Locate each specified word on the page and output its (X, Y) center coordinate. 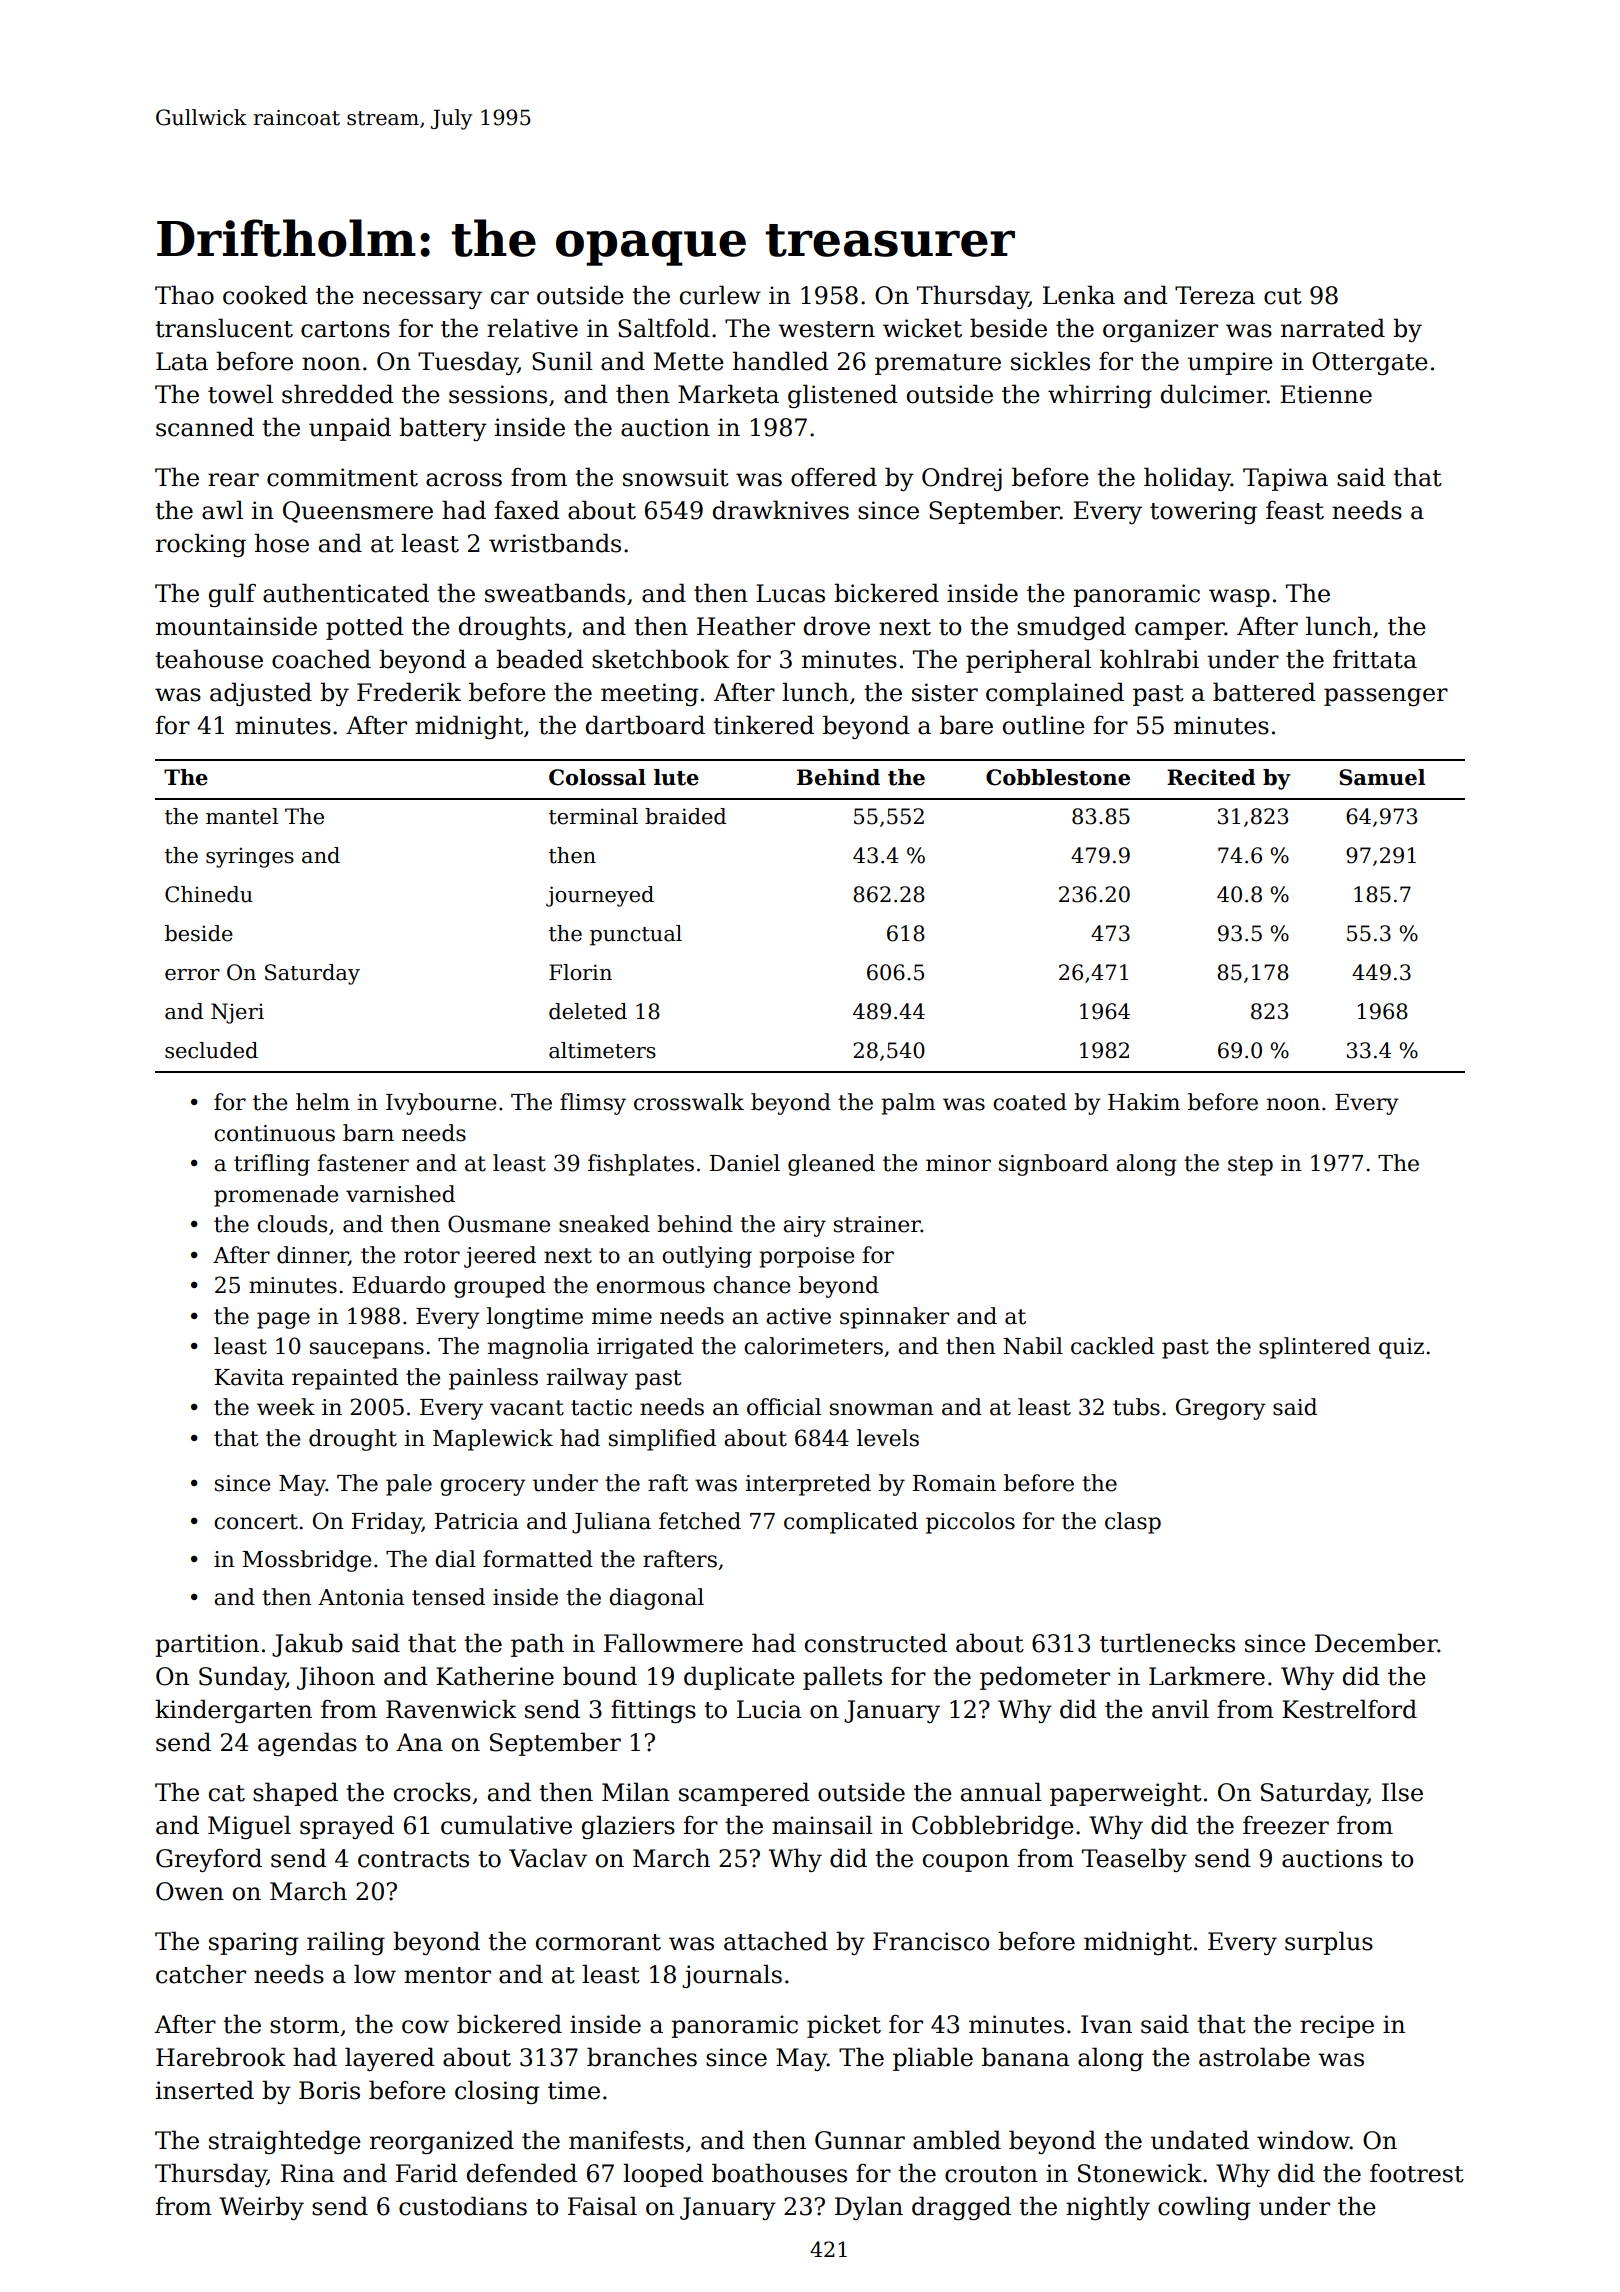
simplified (662, 1440)
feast (1295, 510)
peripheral (1028, 661)
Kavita (249, 1377)
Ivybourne (441, 1104)
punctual (636, 935)
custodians (463, 2206)
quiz (1401, 1348)
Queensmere (358, 512)
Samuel (1382, 777)
